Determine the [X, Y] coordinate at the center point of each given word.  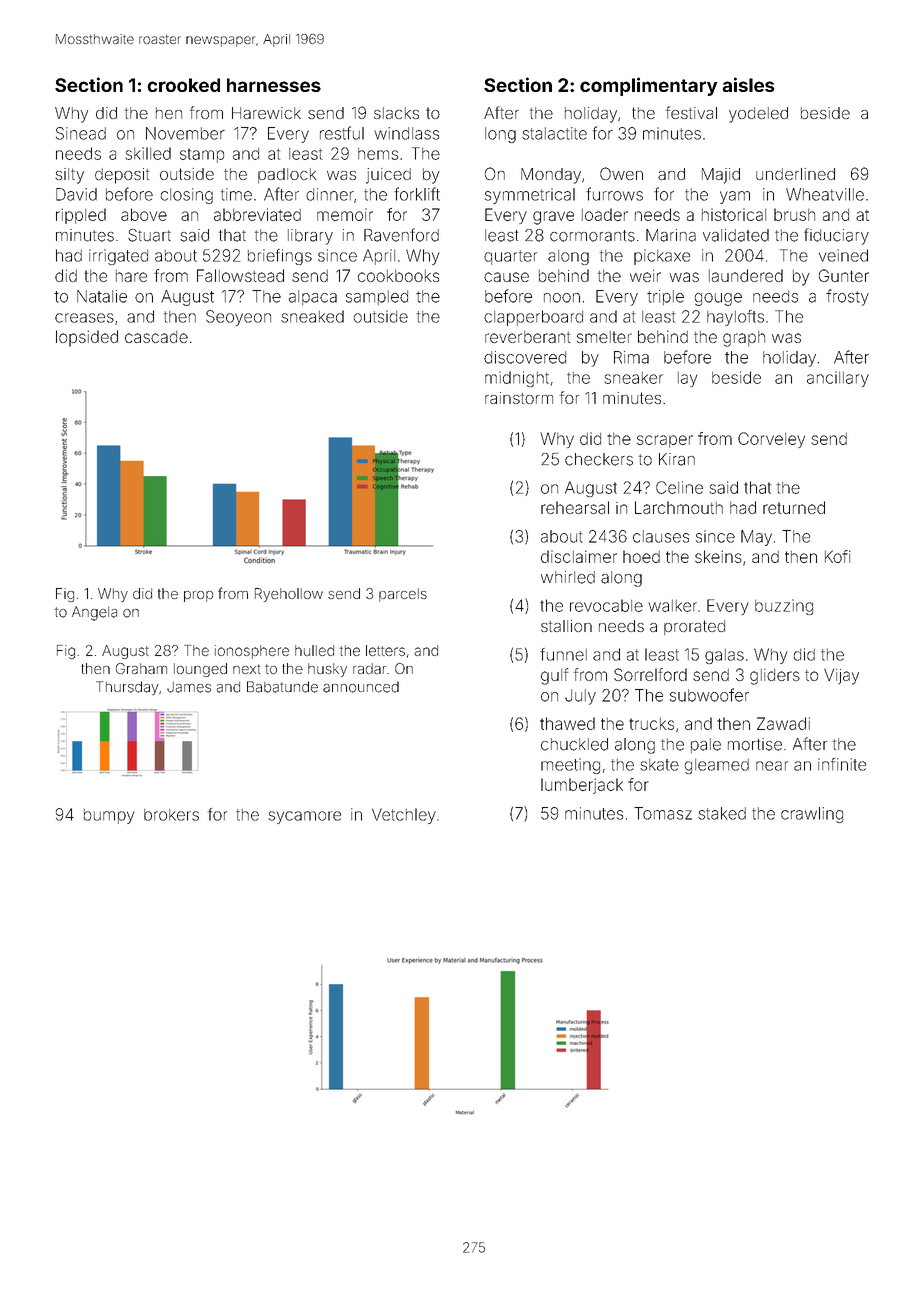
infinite [842, 764]
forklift [417, 194]
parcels [403, 595]
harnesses [274, 85]
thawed [567, 723]
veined [843, 255]
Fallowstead [240, 275]
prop [198, 596]
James [189, 687]
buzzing [784, 607]
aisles [748, 84]
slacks [396, 113]
